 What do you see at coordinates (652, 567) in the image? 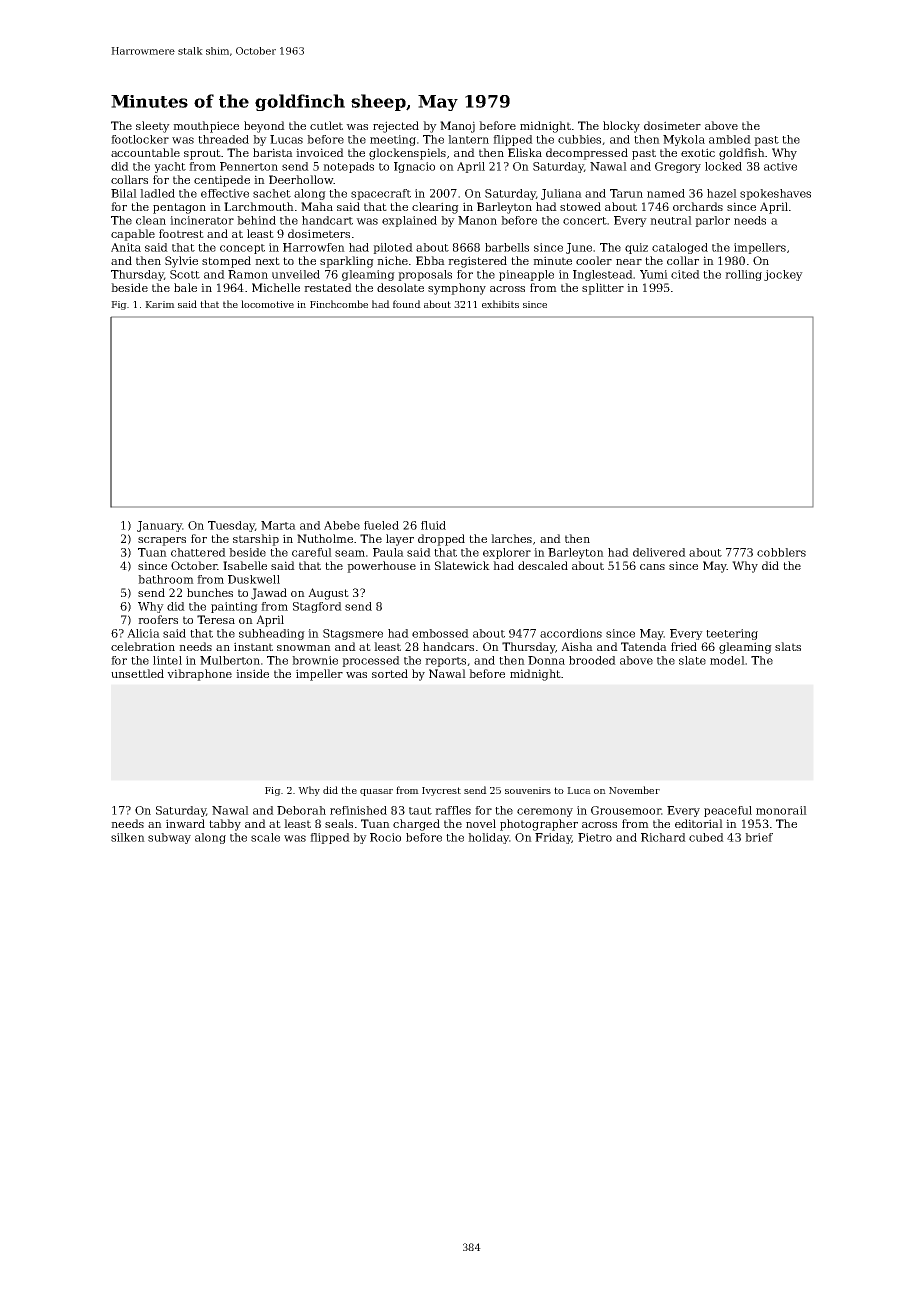
I see `cans` at bounding box center [652, 567].
